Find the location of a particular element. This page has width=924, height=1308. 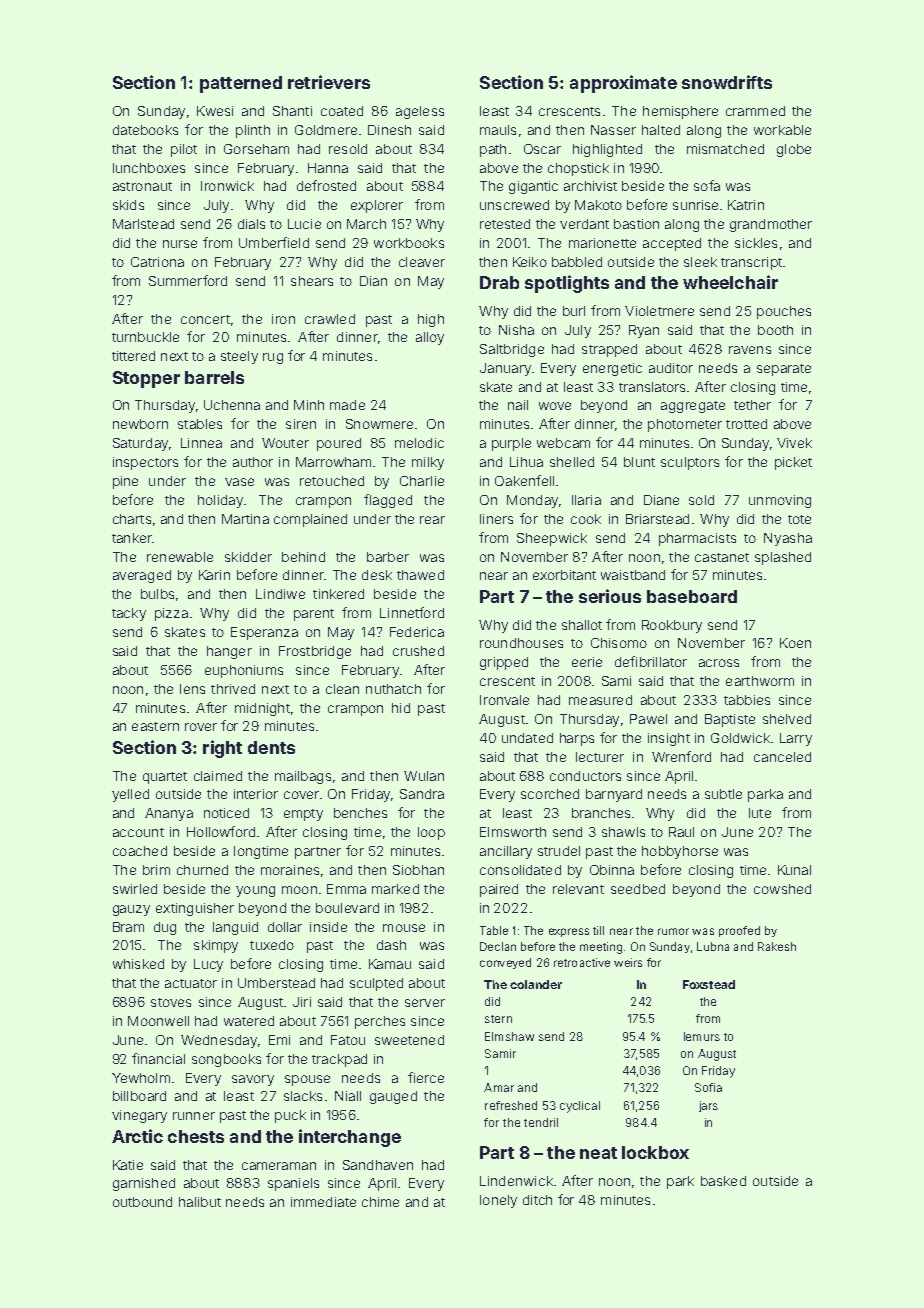

outbound is located at coordinates (142, 1202).
